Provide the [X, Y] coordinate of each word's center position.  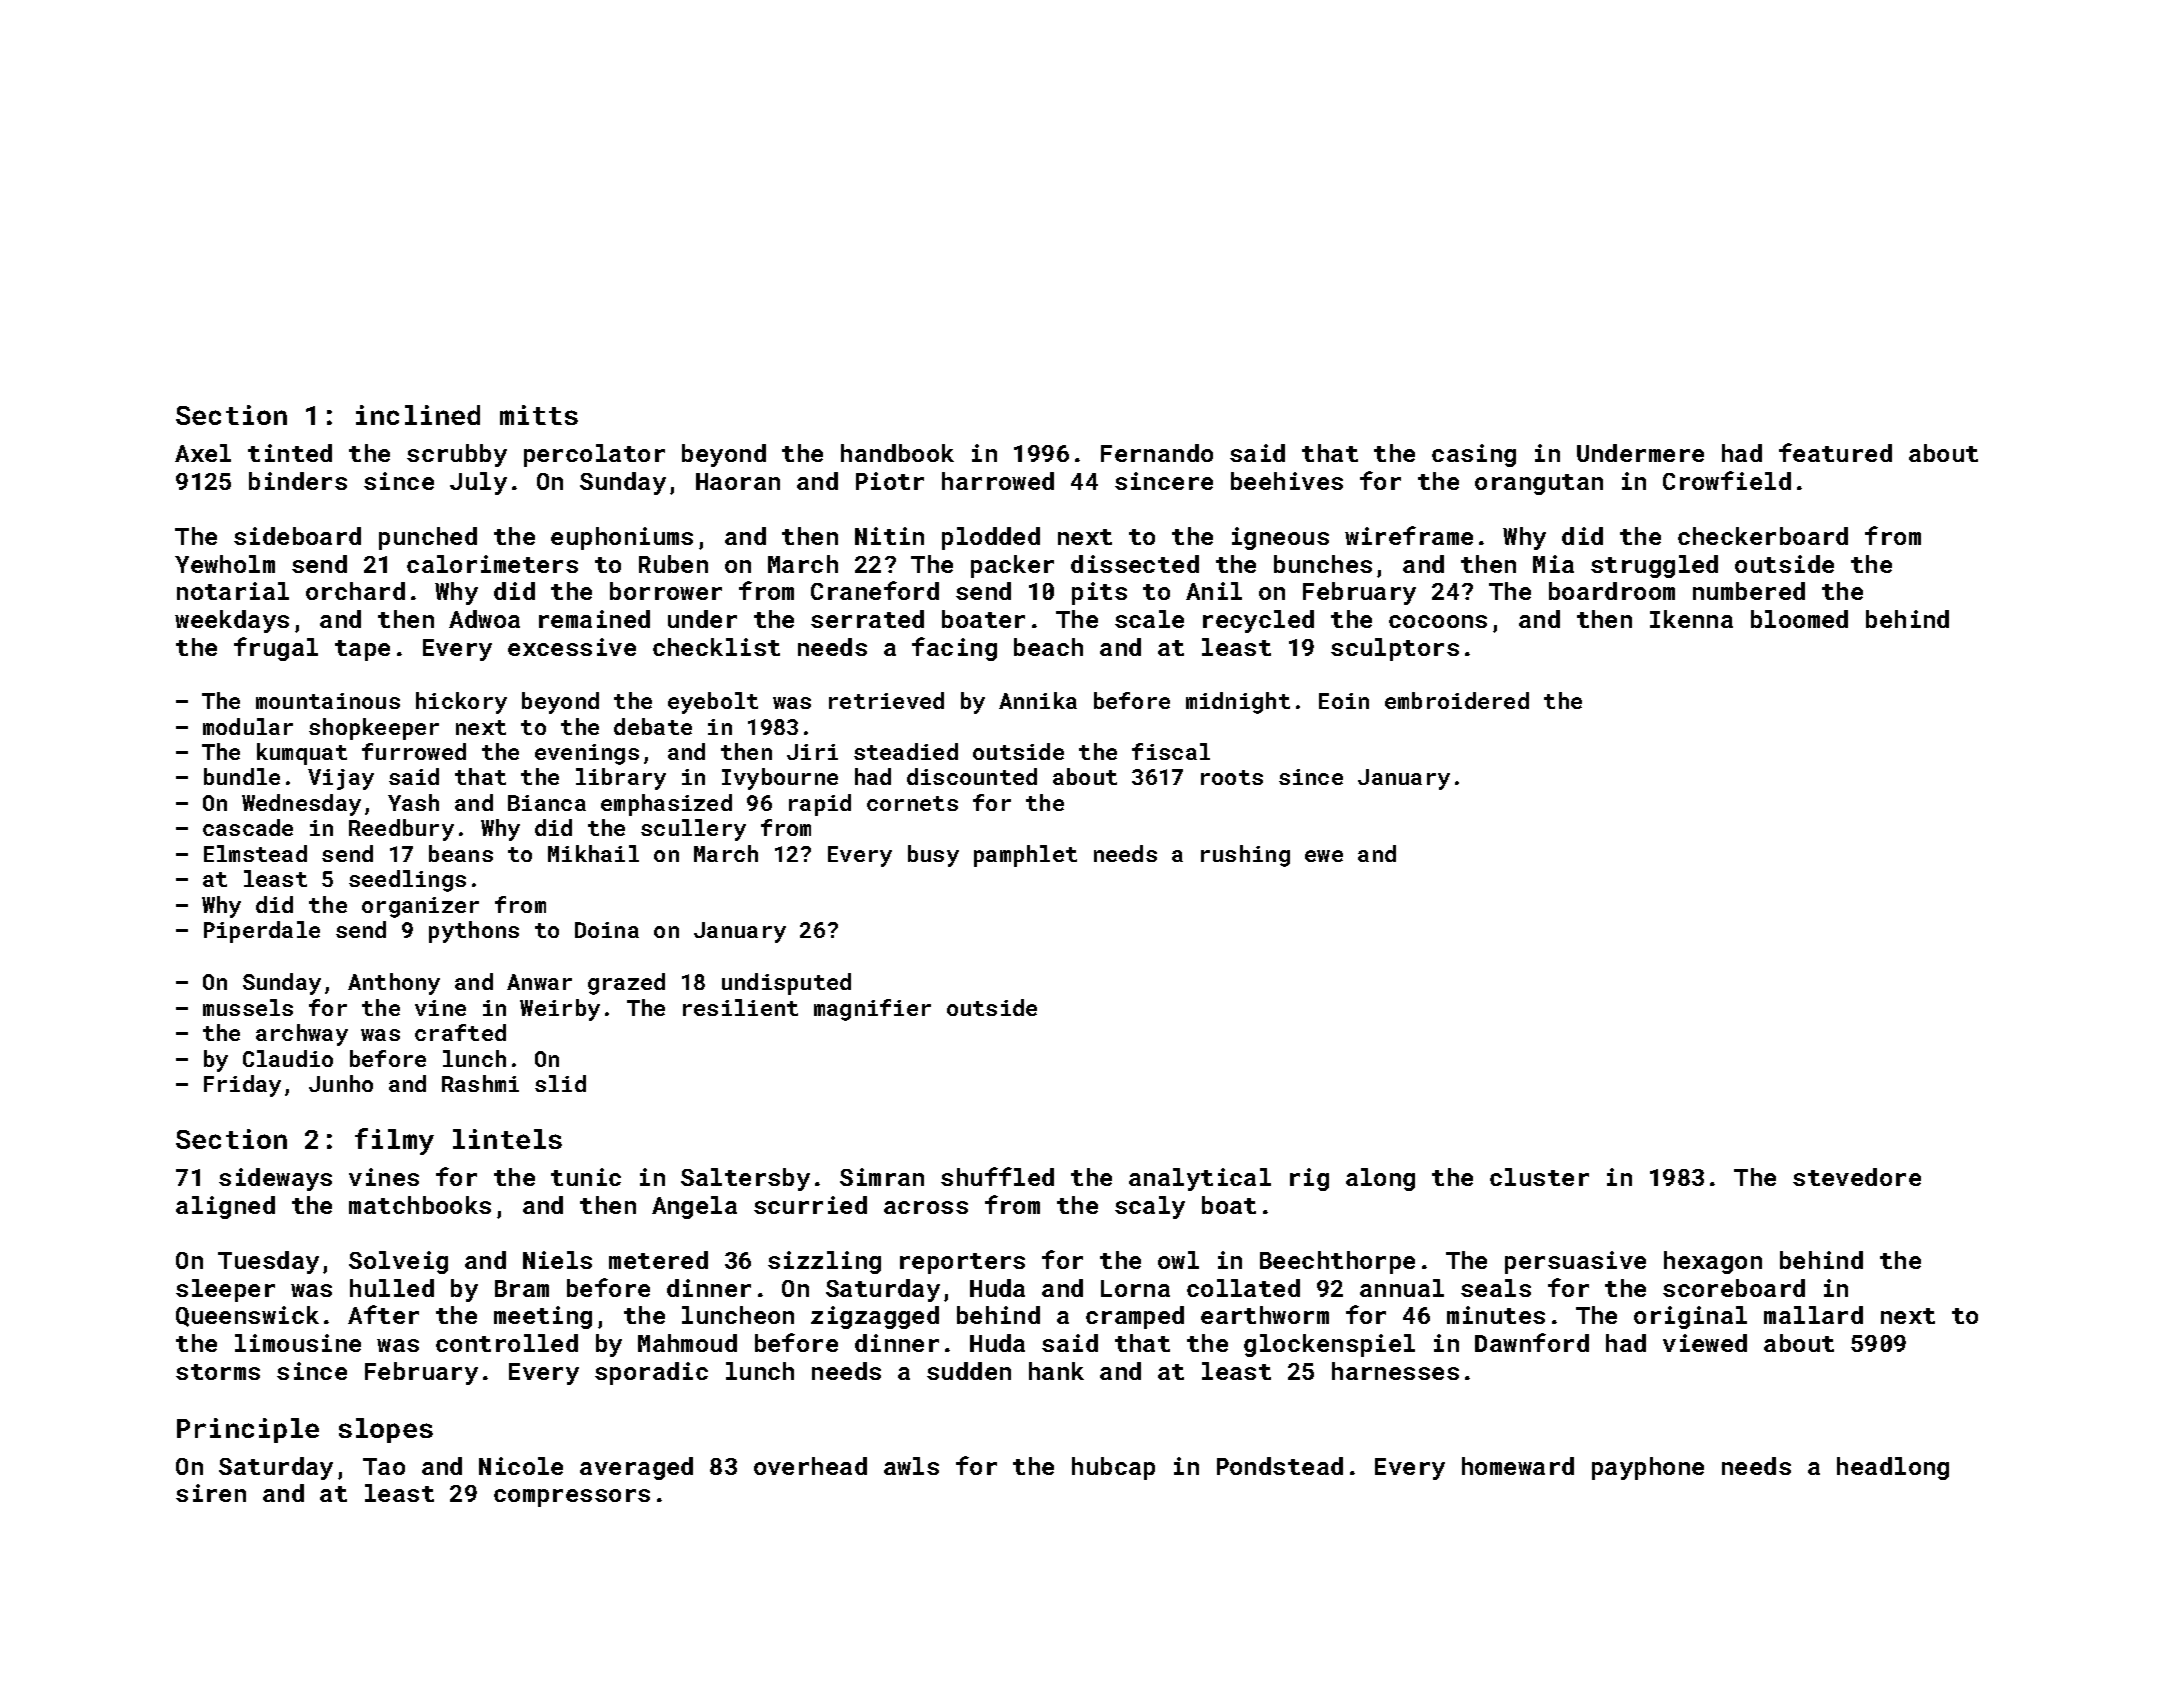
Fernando [1157, 453]
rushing [1245, 856]
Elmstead [255, 853]
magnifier [872, 1010]
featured [1835, 452]
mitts [539, 415]
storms [218, 1372]
